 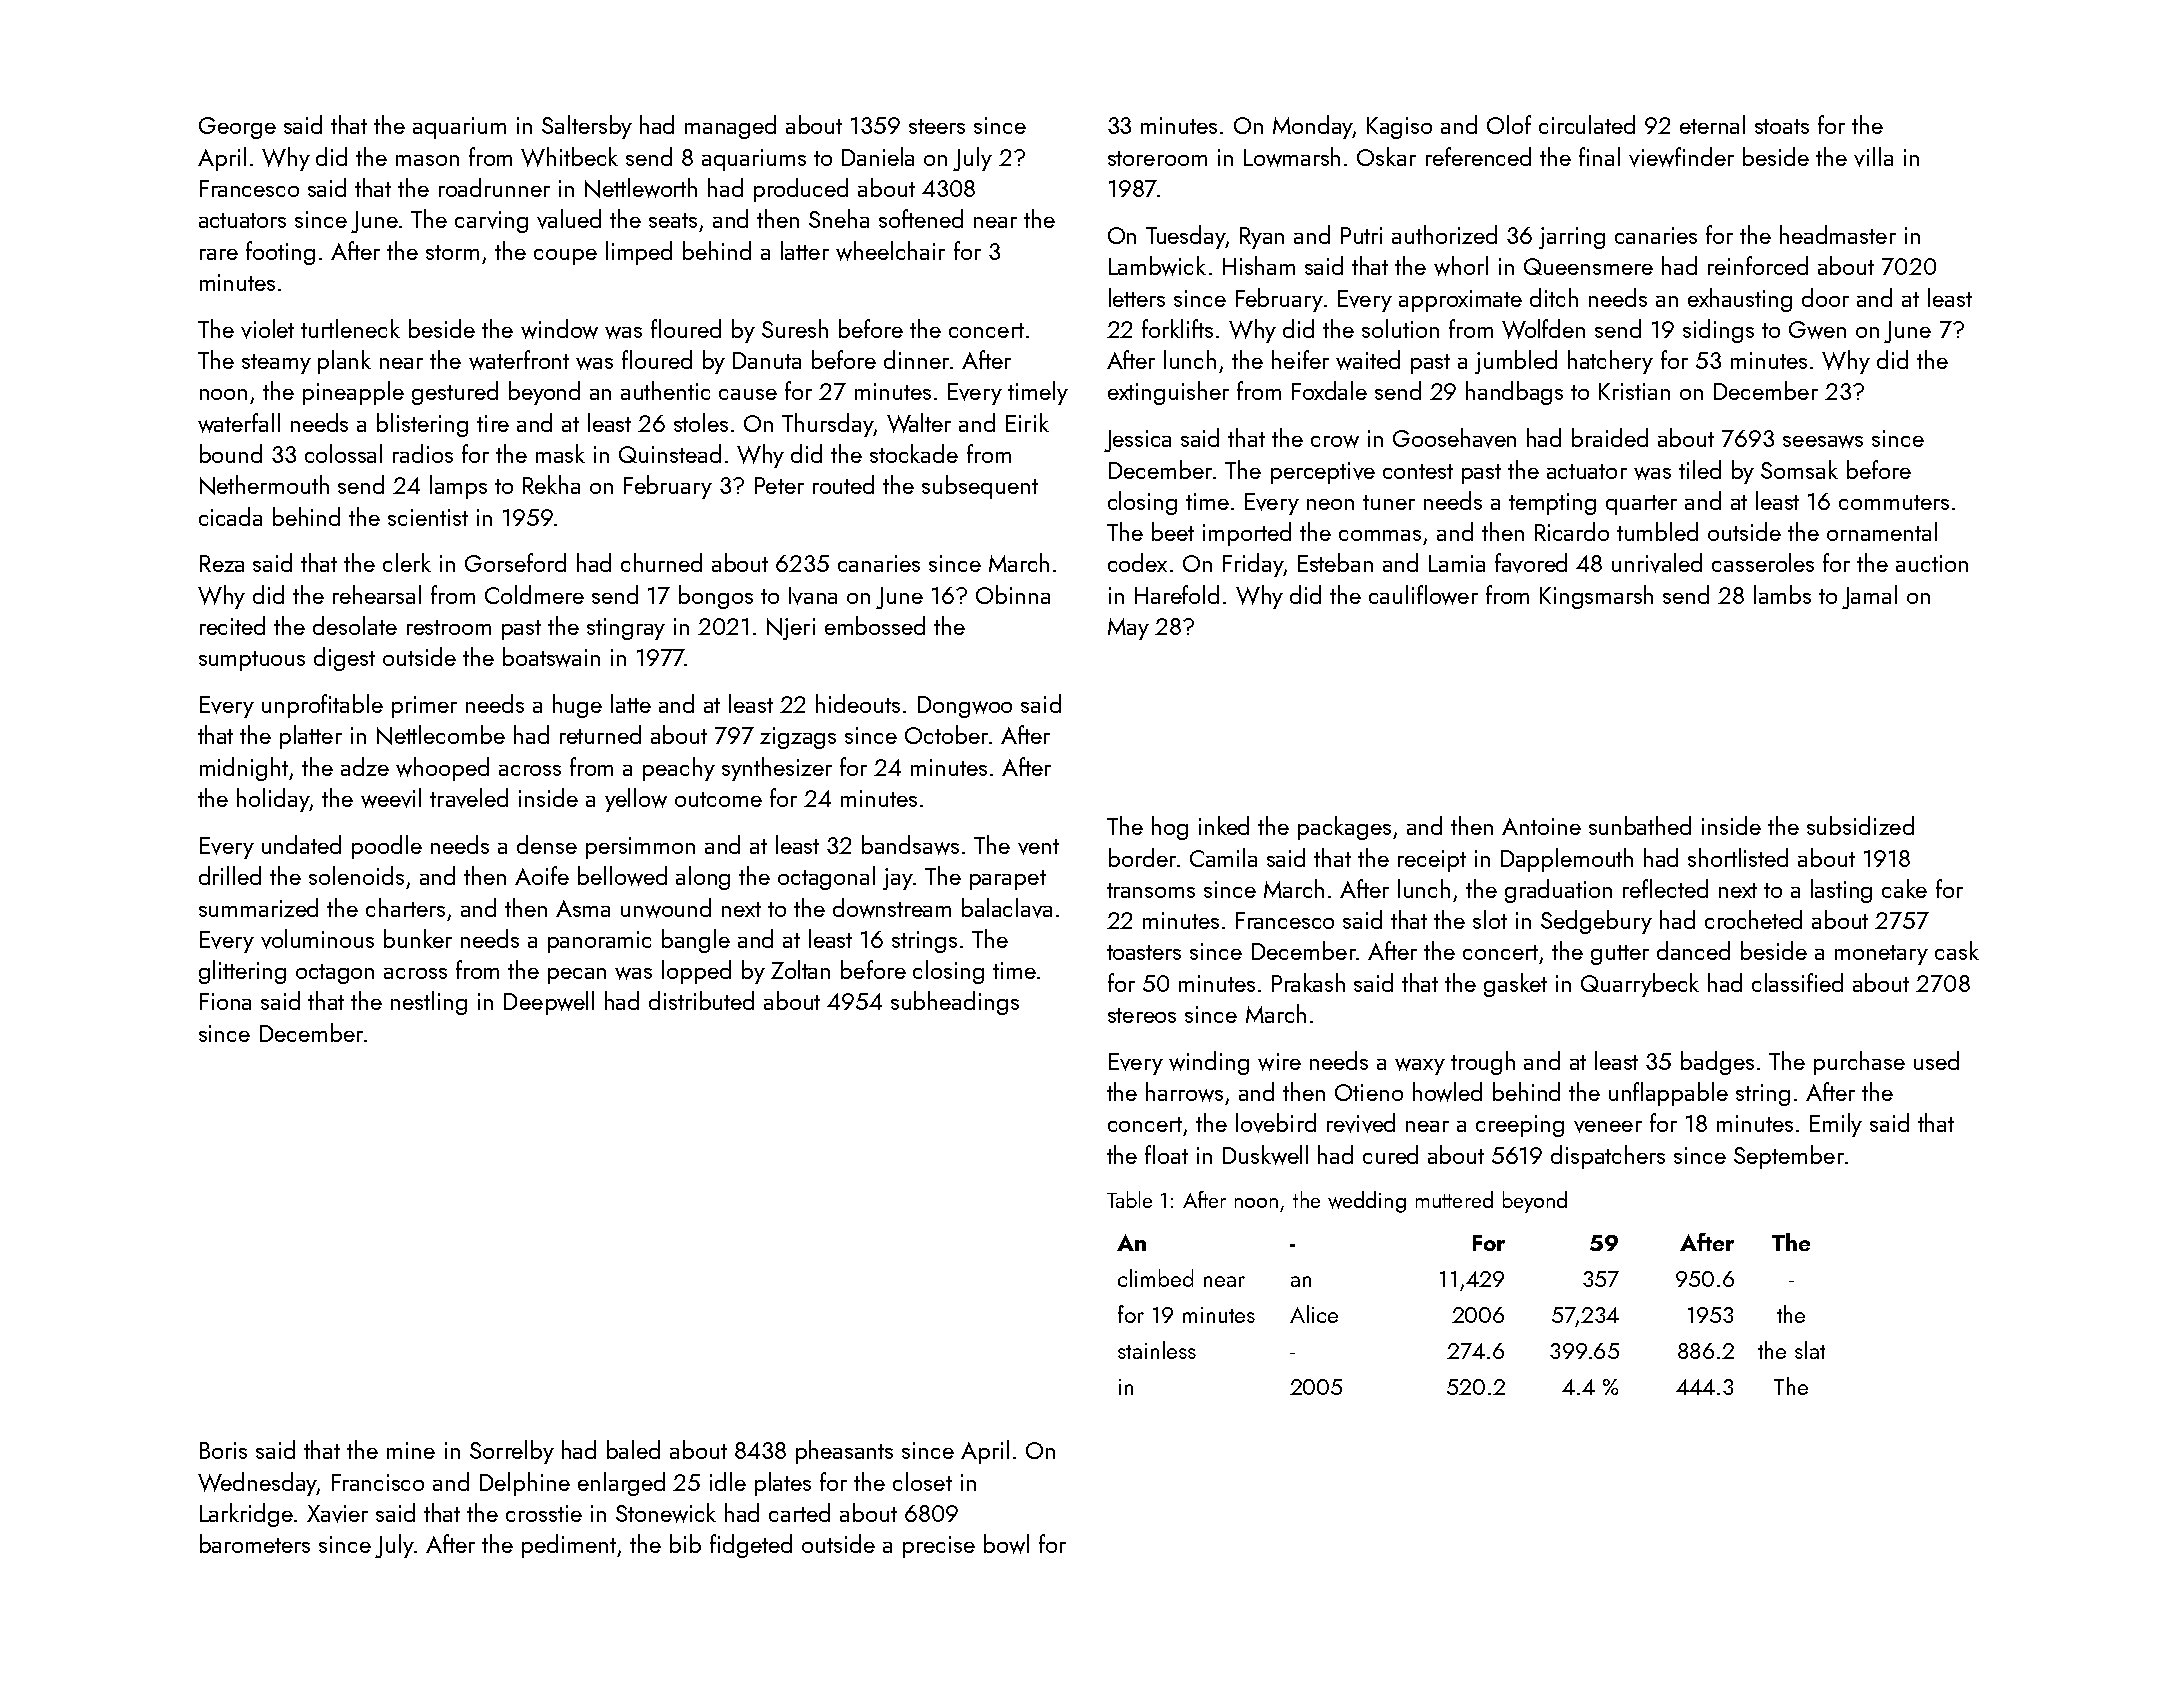 I want to click on George, so click(x=237, y=128).
